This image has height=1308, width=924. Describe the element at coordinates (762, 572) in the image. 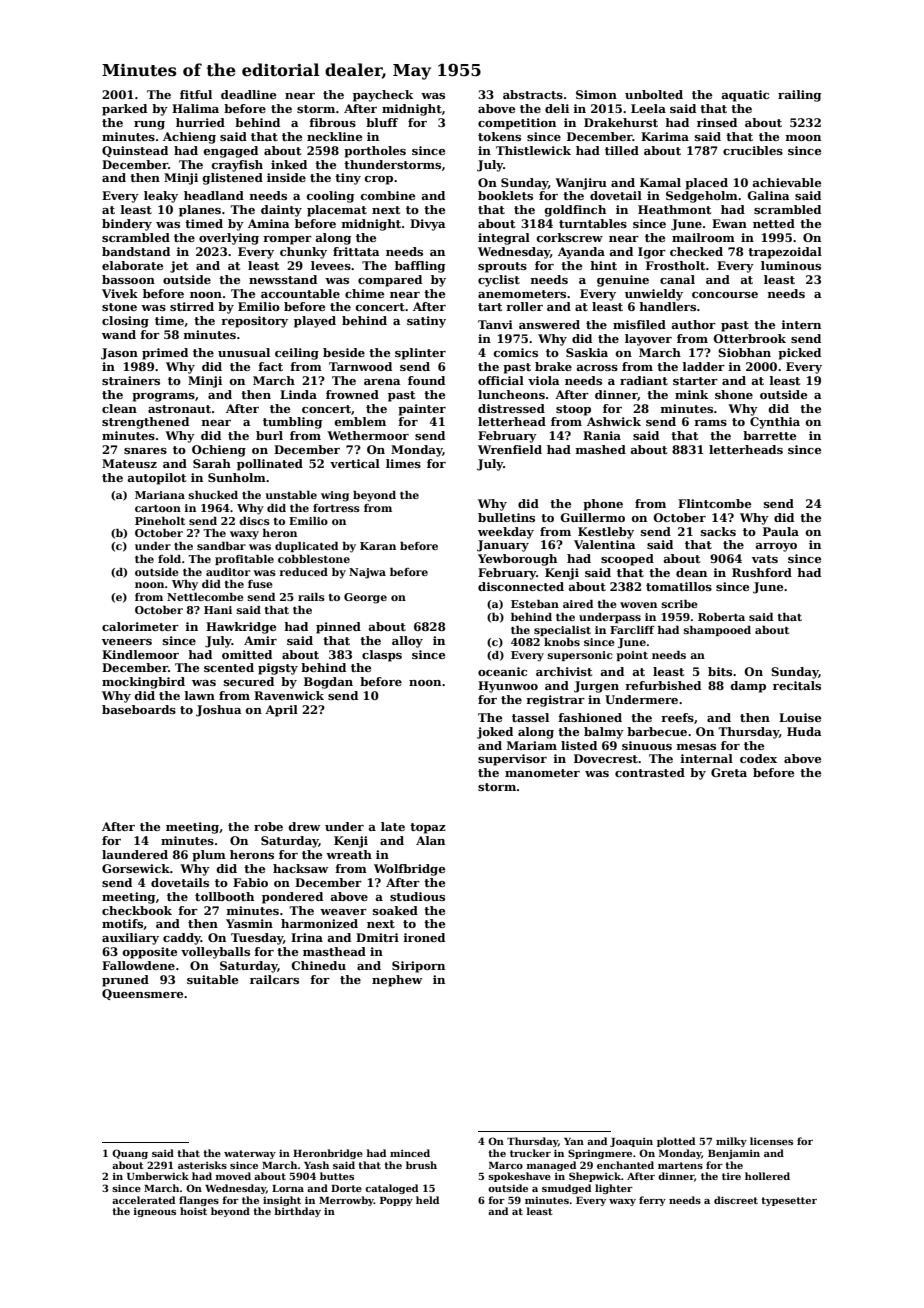

I see `Rushford` at that location.
